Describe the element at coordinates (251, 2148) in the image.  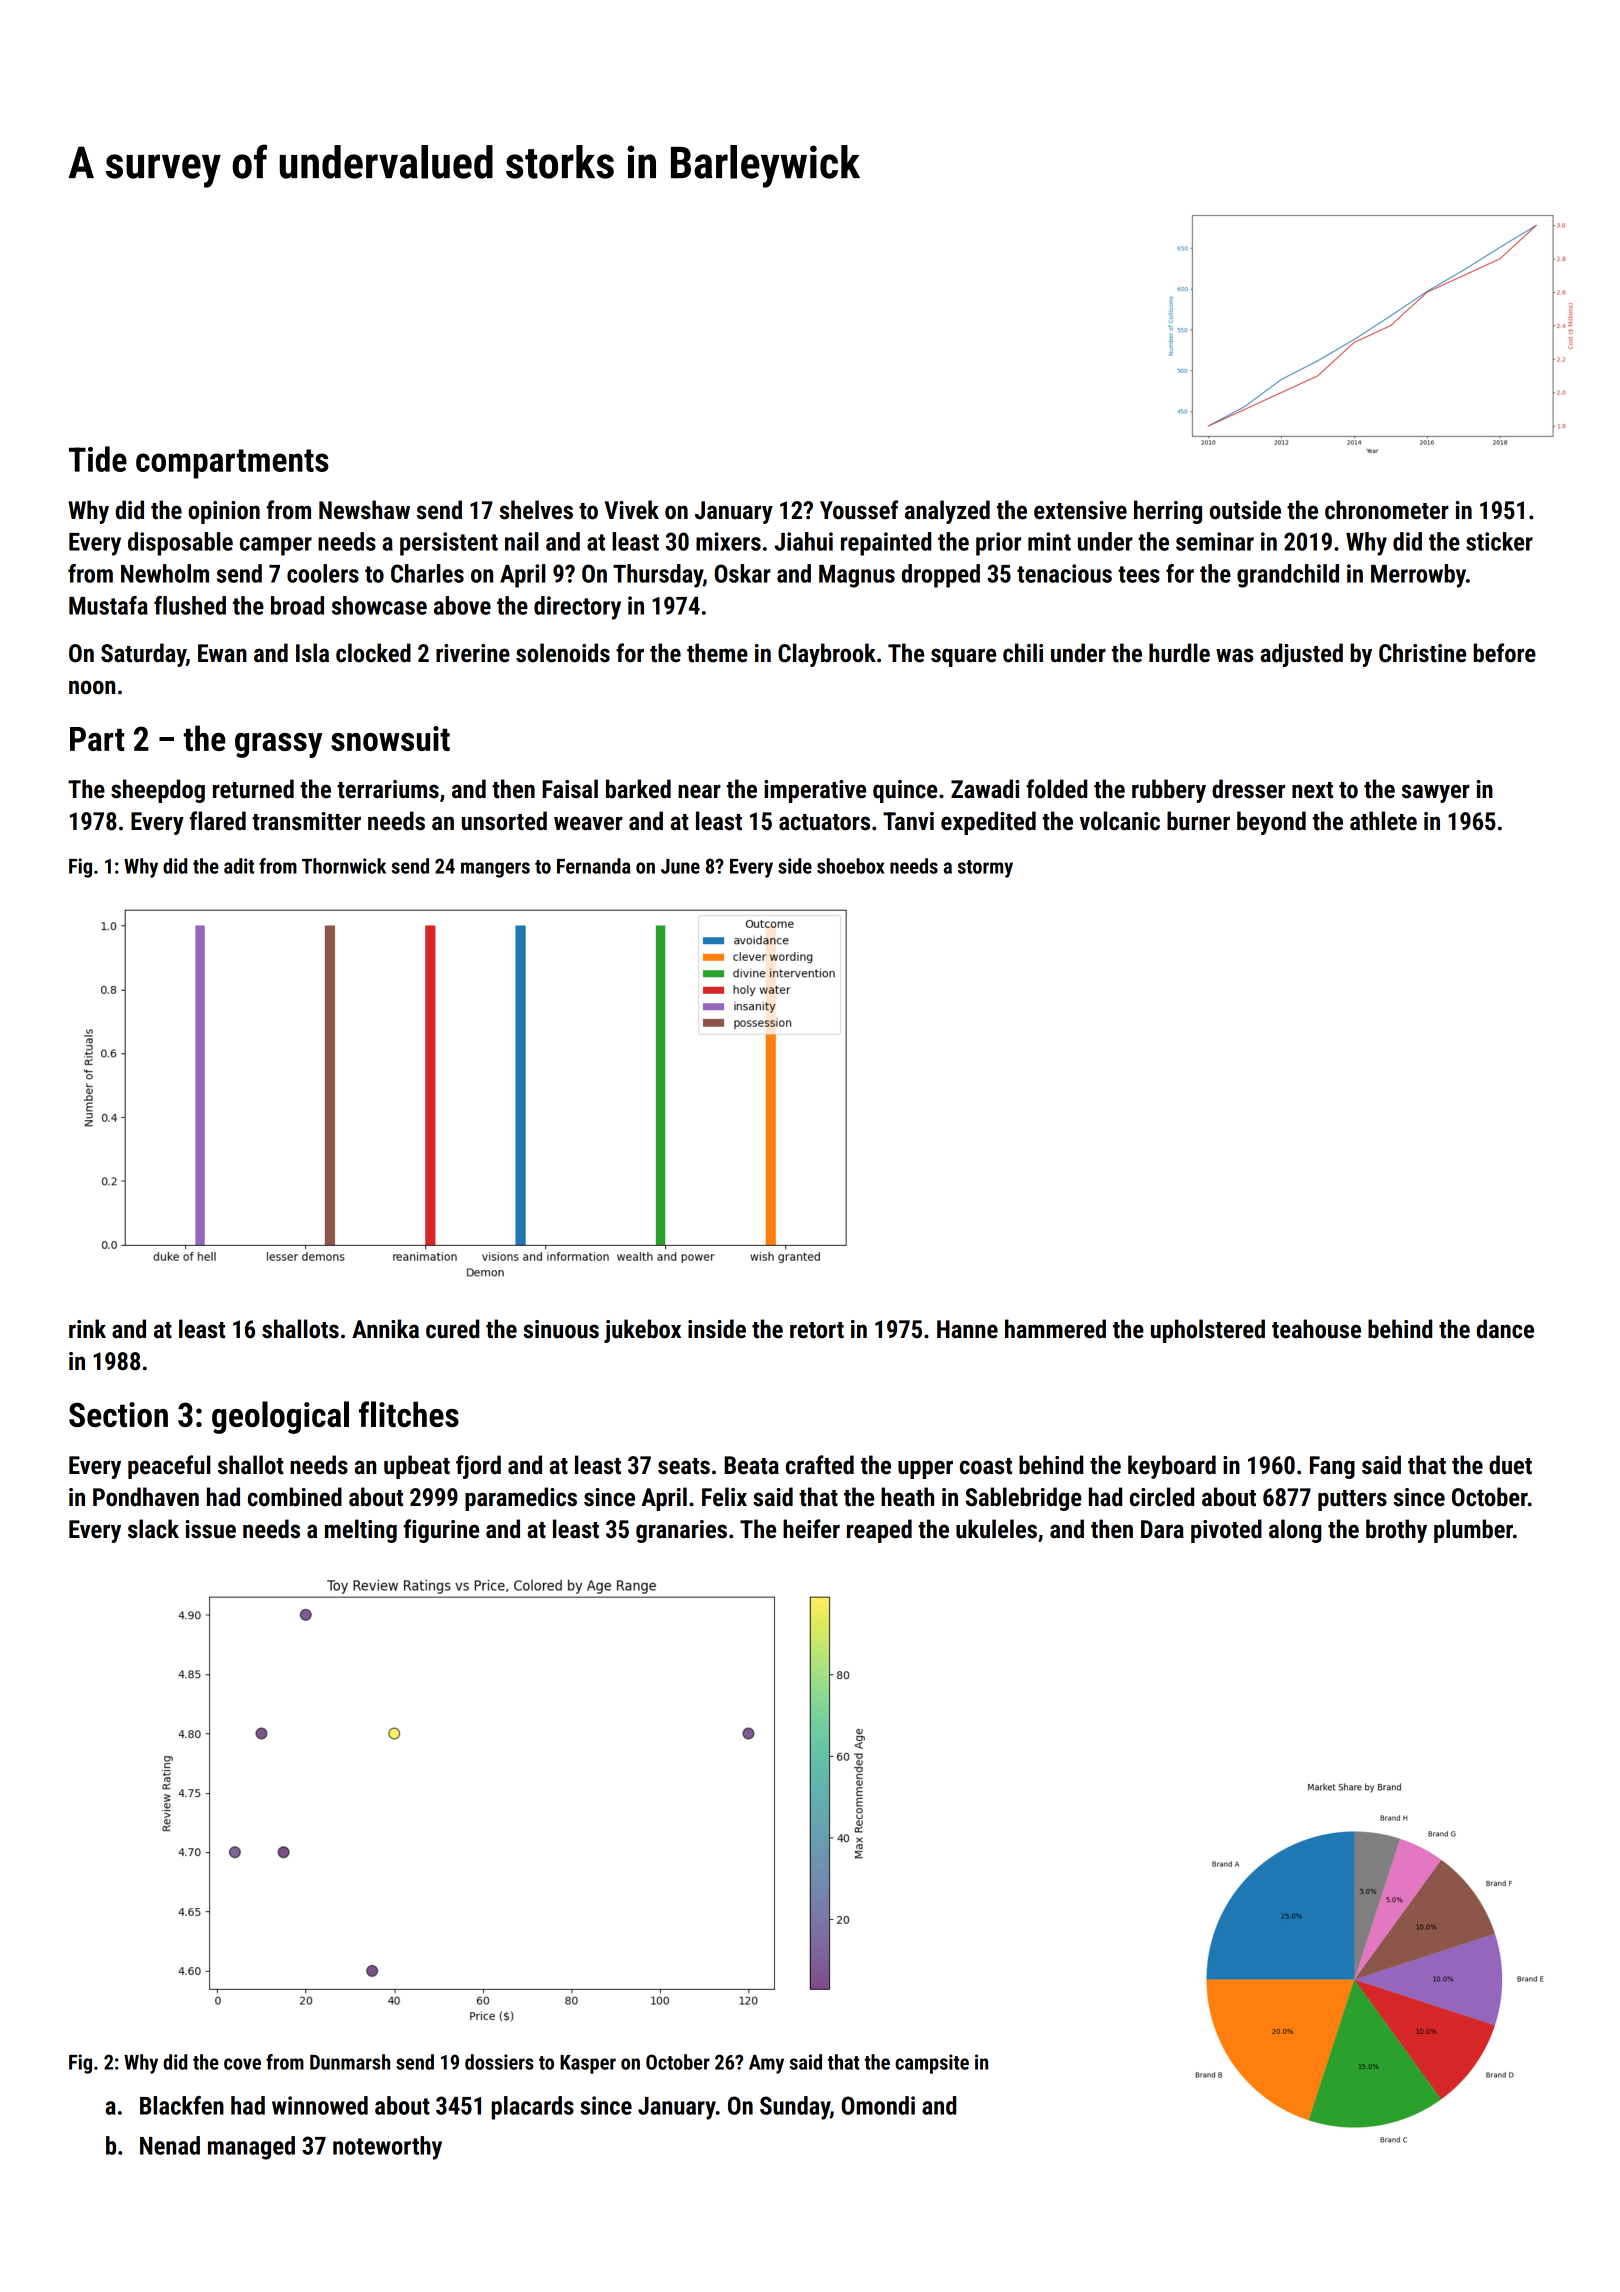
I see `managed` at that location.
